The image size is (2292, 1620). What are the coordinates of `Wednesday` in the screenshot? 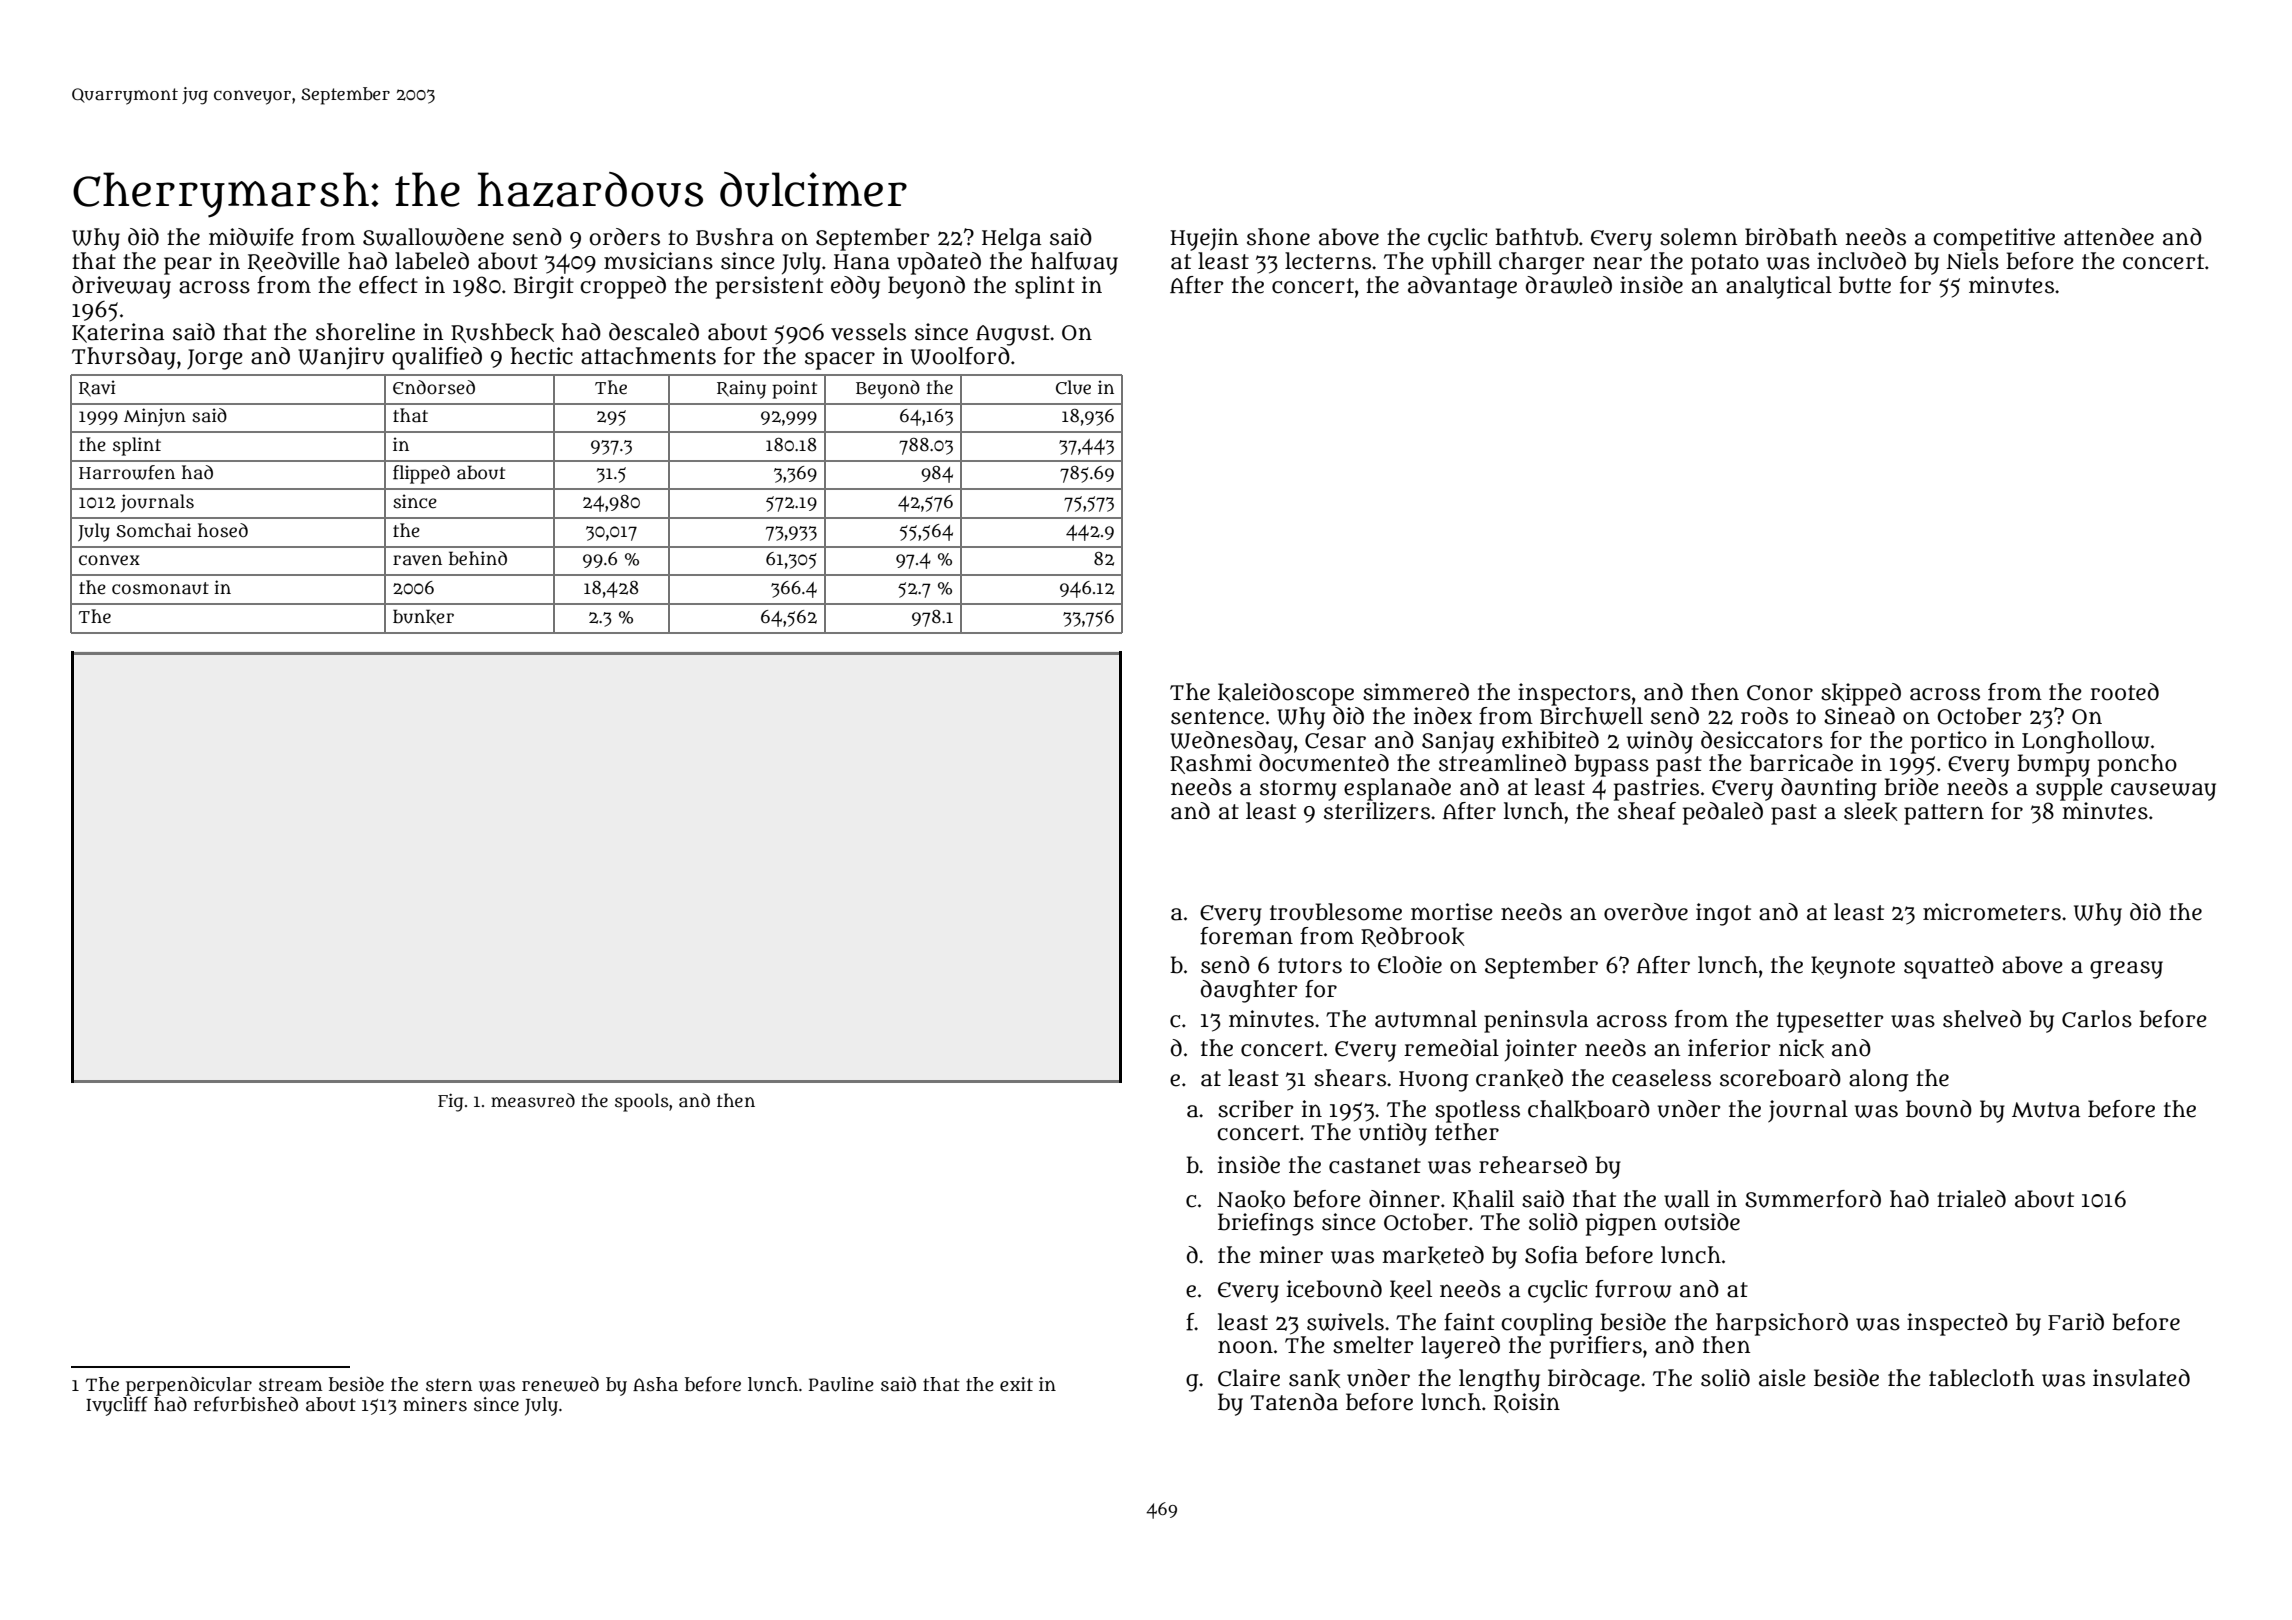 It's located at (1231, 742).
